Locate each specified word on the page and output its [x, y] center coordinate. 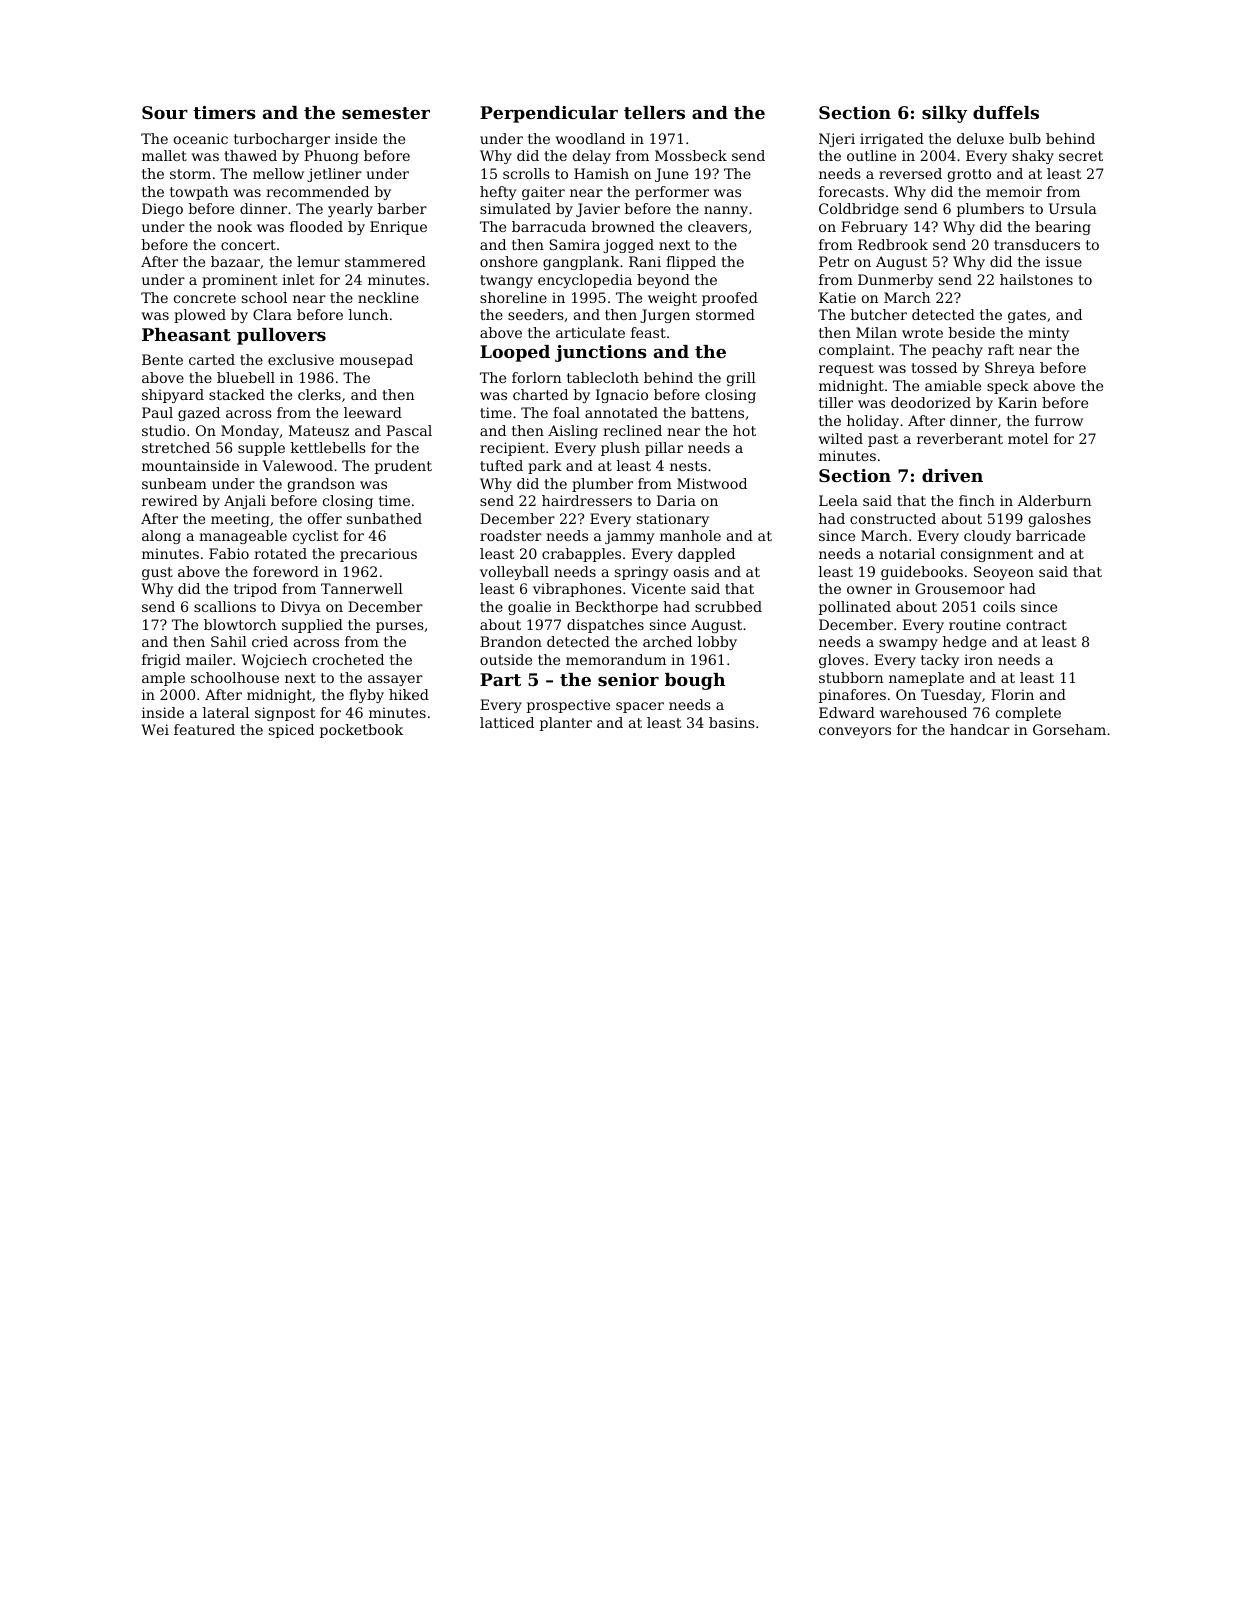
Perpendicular [549, 114]
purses [400, 627]
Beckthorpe [616, 608]
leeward [373, 412]
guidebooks [922, 573]
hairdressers [587, 500]
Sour [165, 112]
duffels [1006, 112]
